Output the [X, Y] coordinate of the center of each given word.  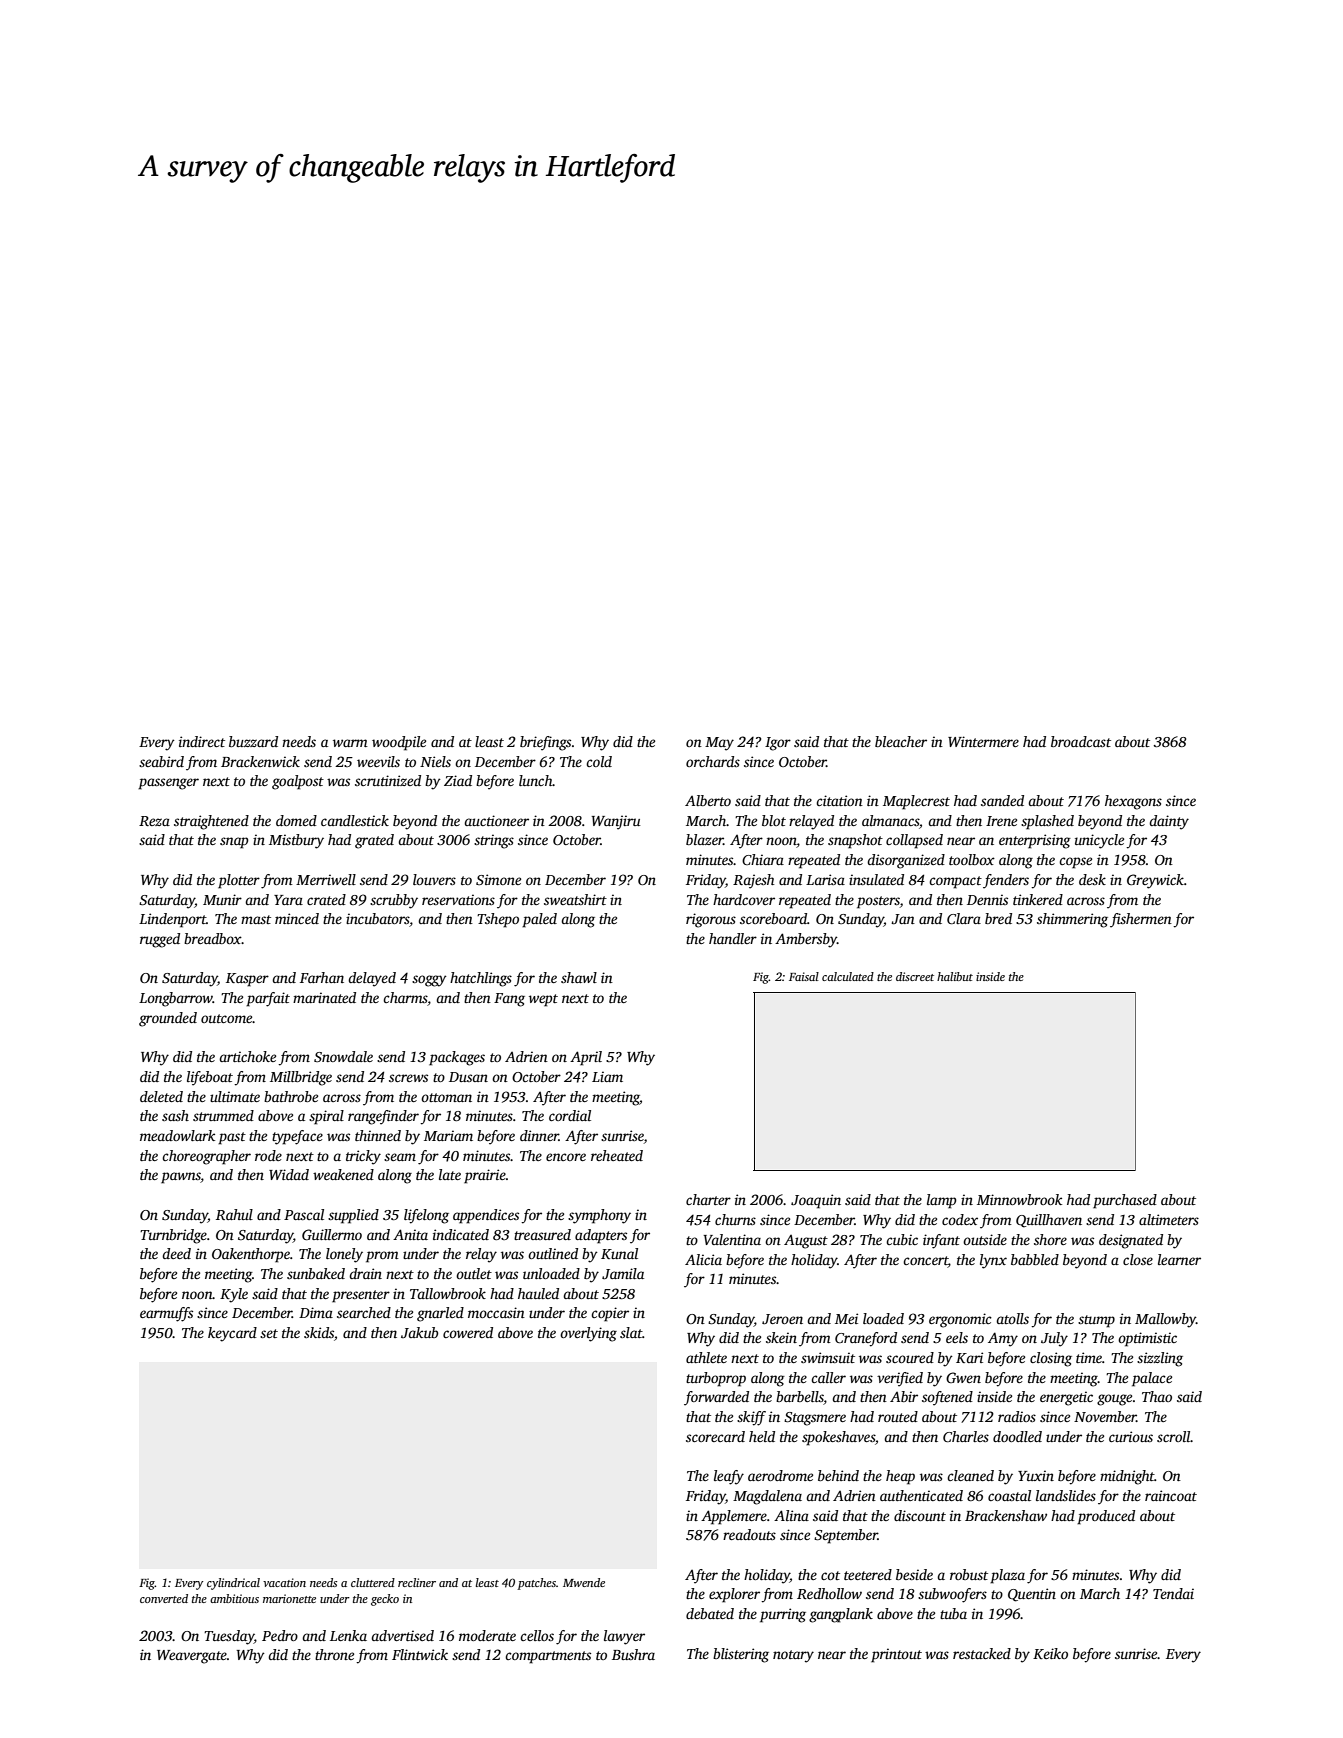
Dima [316, 1312]
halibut [955, 976]
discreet [915, 976]
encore [566, 1157]
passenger [168, 784]
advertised [402, 1635]
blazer [705, 839]
